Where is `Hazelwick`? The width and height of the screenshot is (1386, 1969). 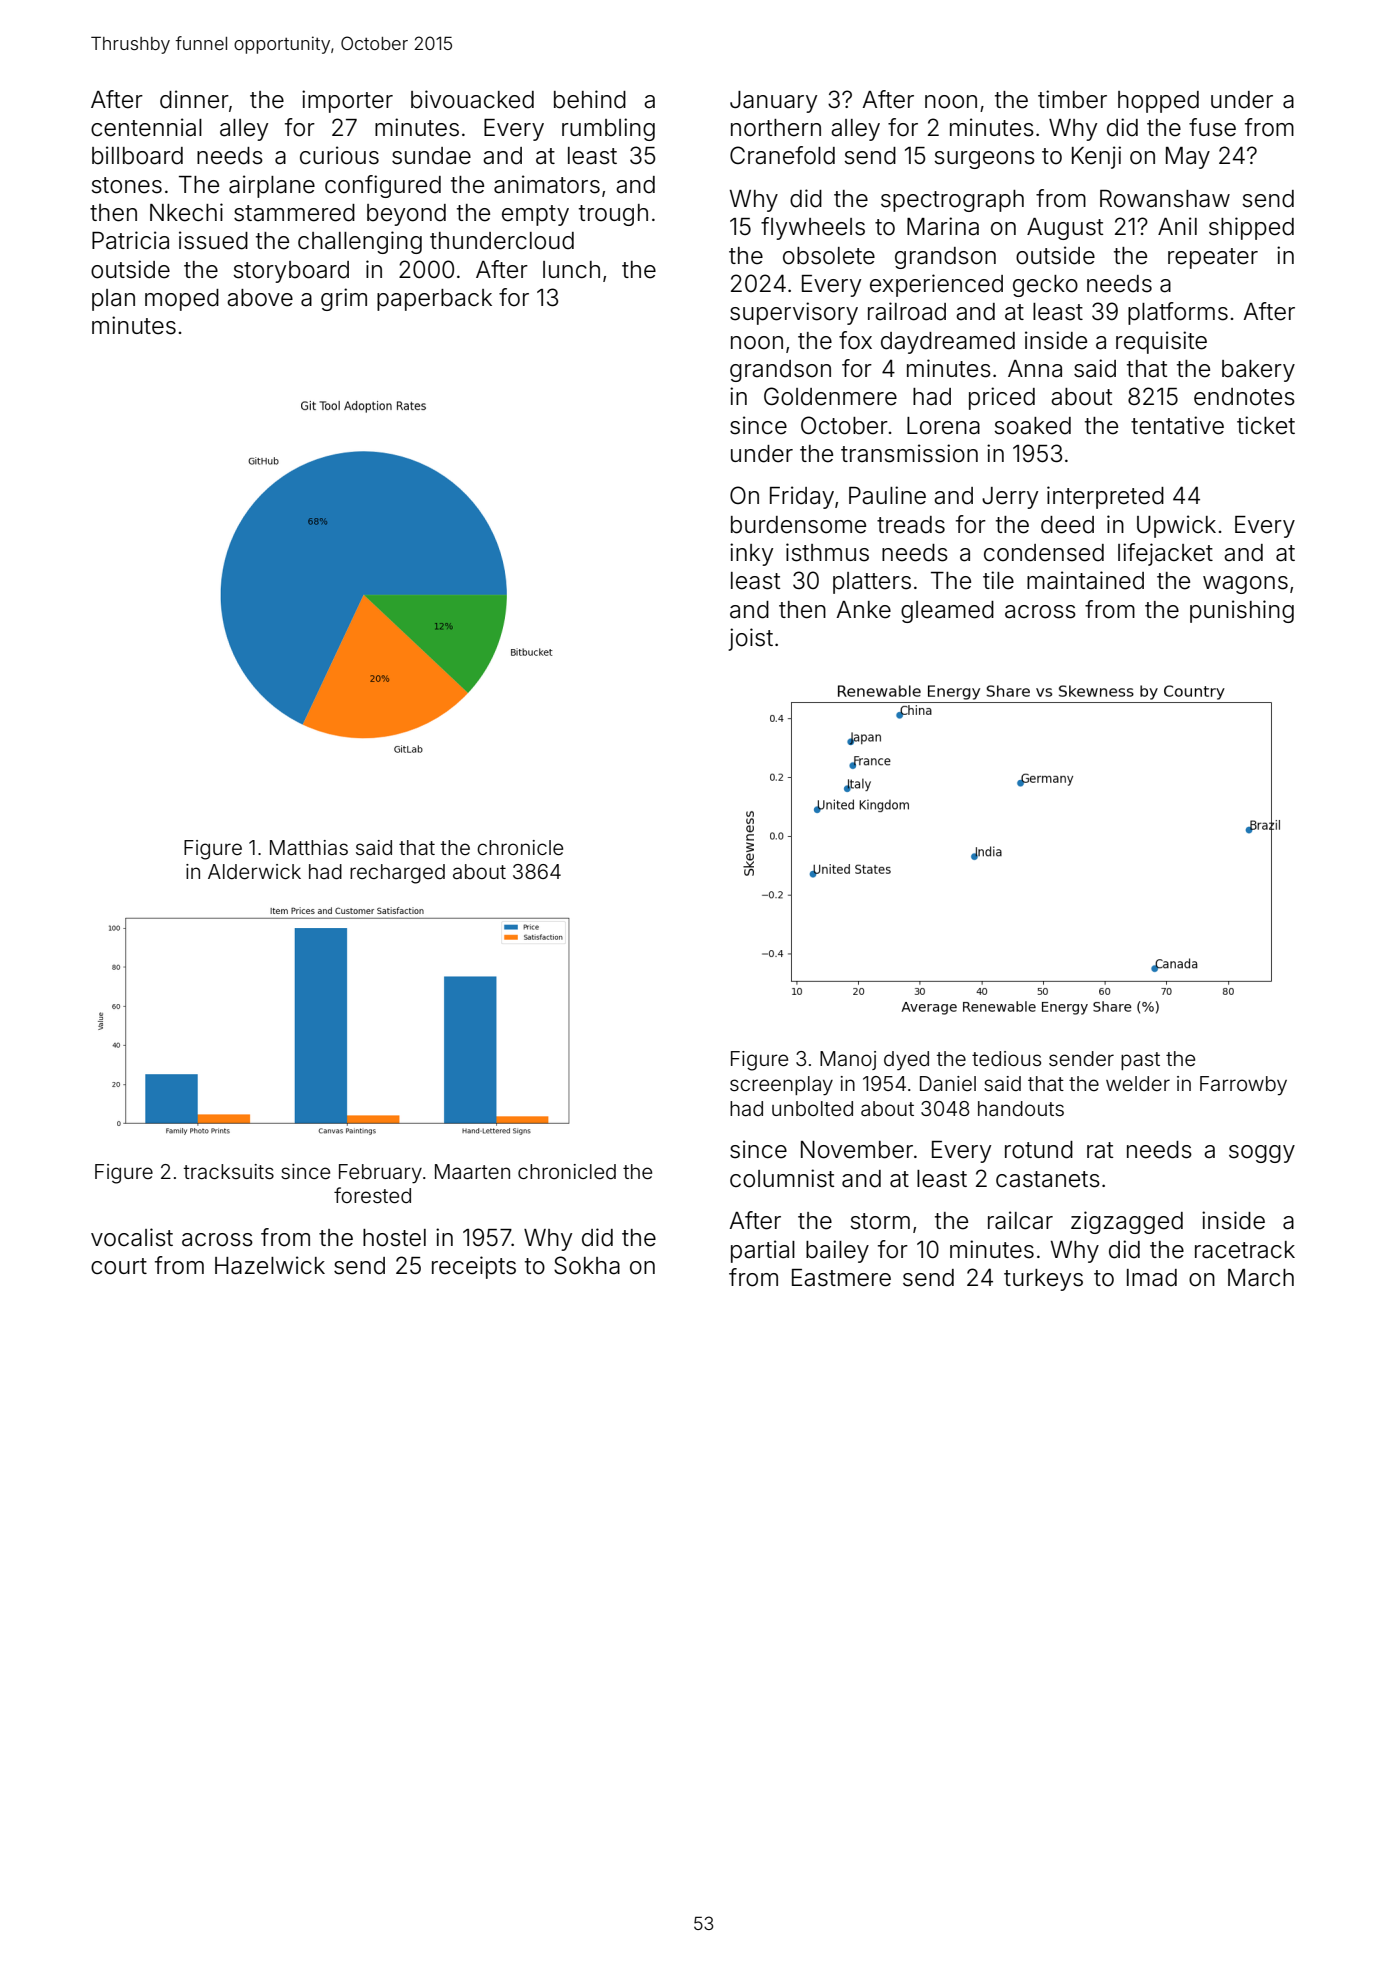
Hazelwick is located at coordinates (270, 1265).
